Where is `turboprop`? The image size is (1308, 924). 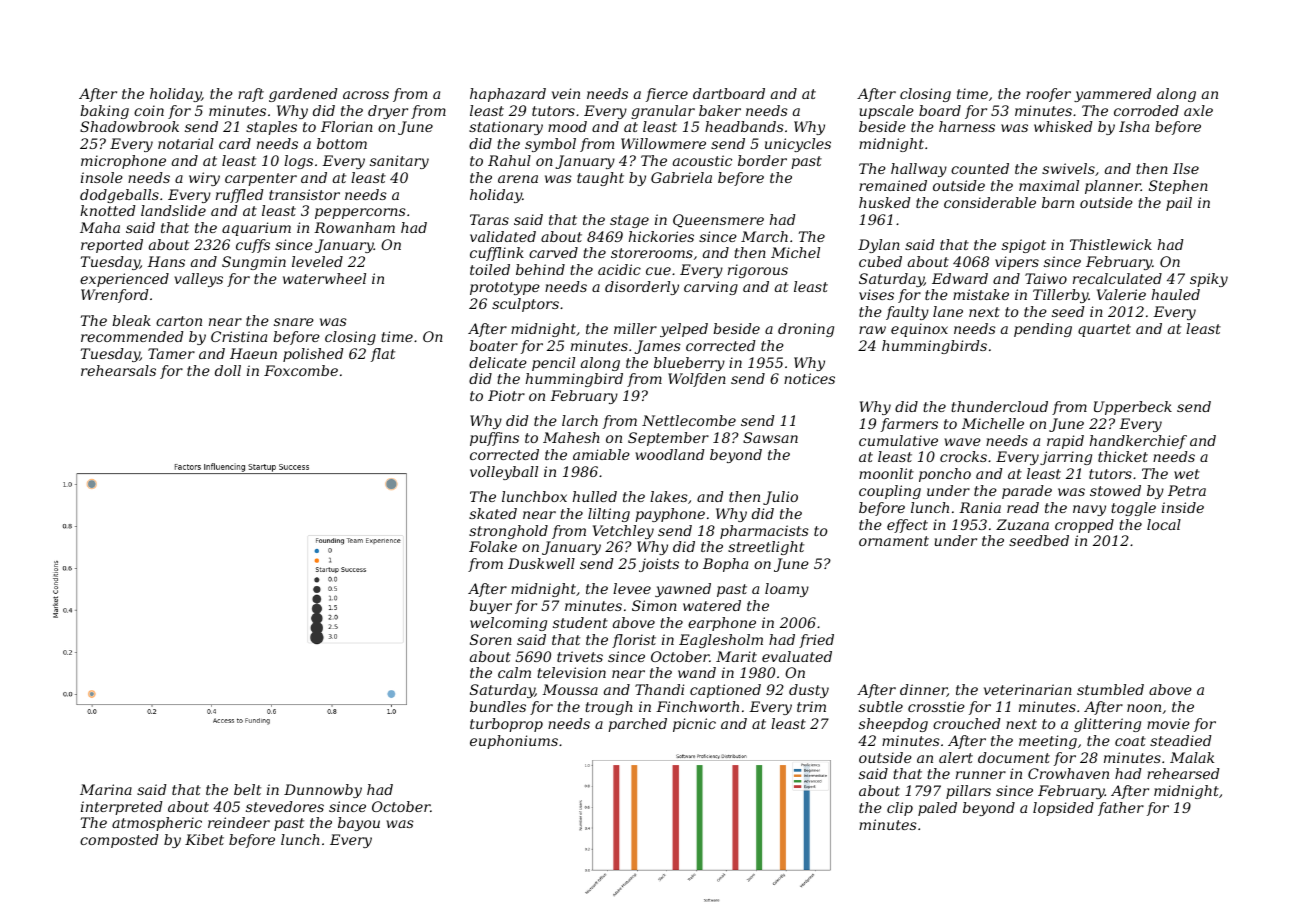
turboprop is located at coordinates (506, 725).
